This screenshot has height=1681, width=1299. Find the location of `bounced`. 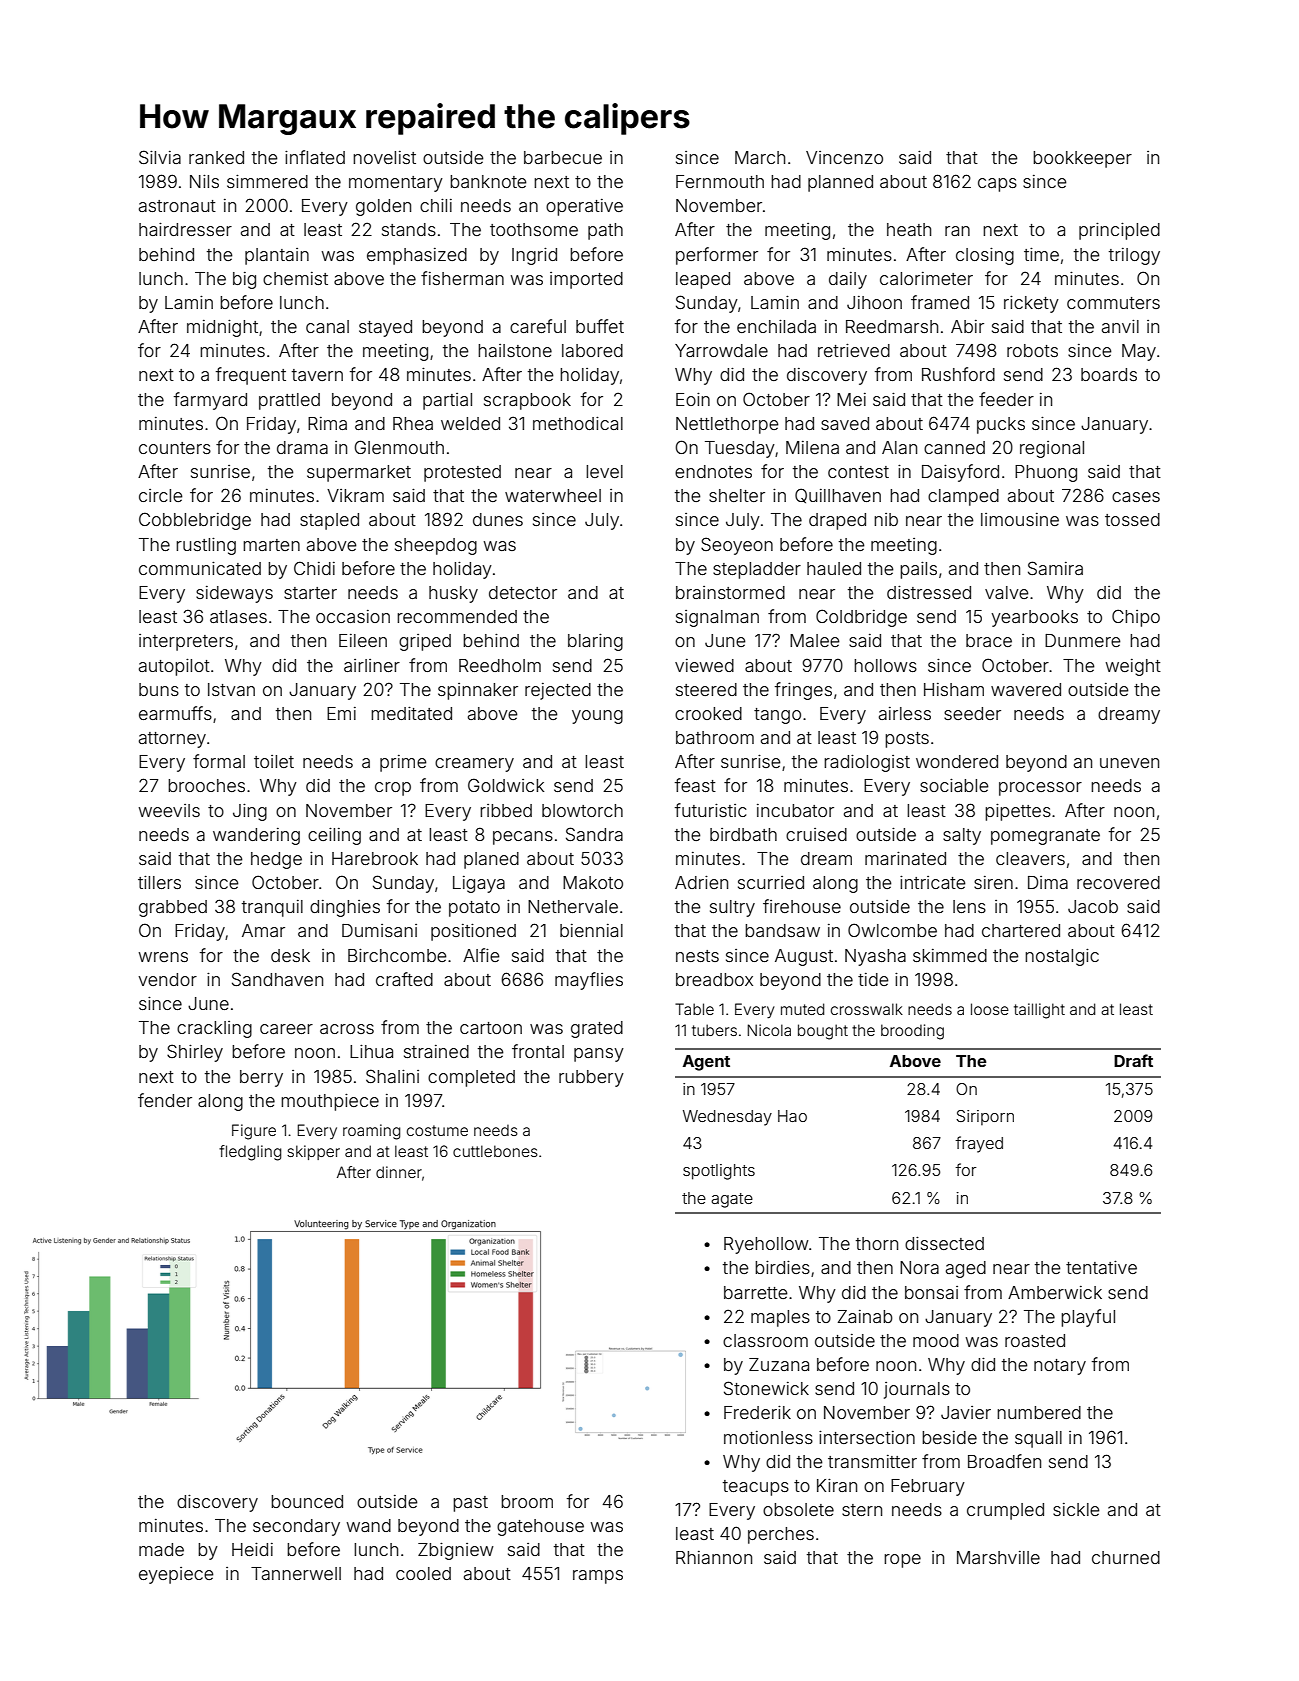

bounced is located at coordinates (307, 1501).
